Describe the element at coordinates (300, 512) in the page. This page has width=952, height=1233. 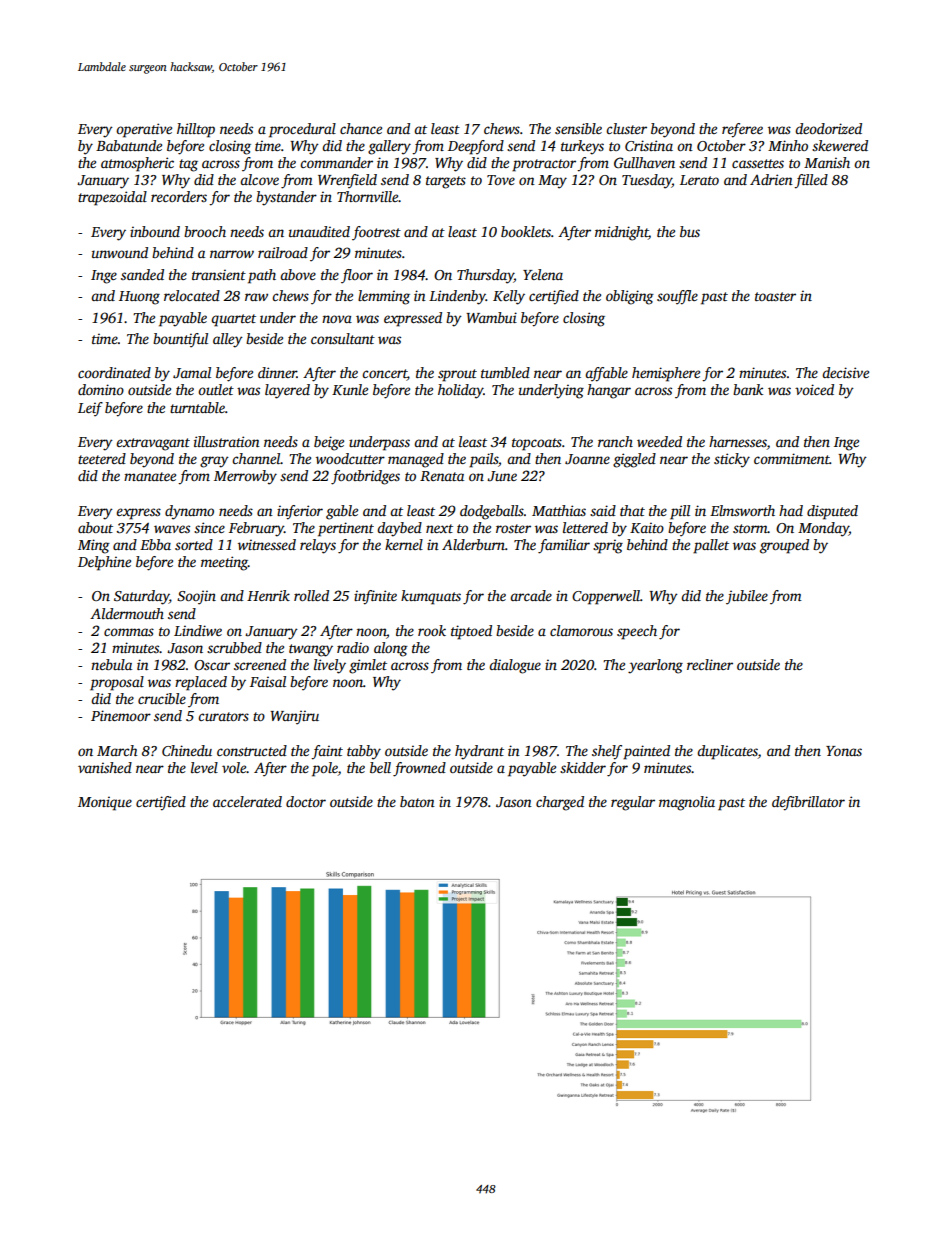
I see `inferior` at that location.
